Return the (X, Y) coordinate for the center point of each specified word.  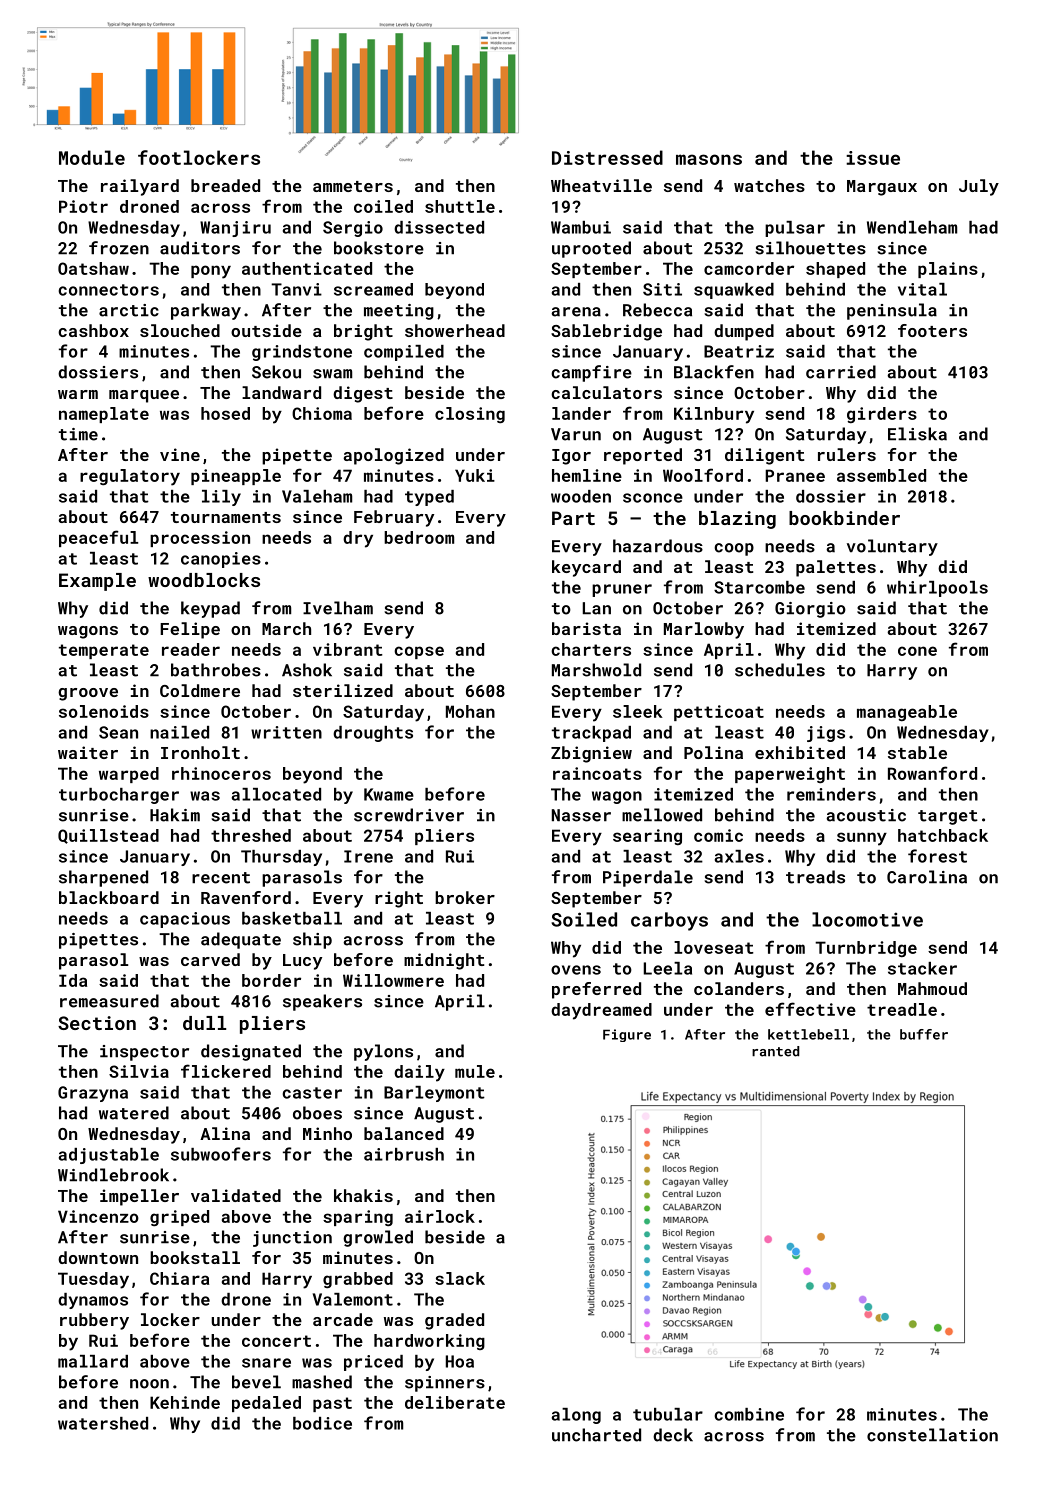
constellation (932, 1435)
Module (92, 157)
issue (873, 158)
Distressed (607, 157)
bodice (322, 1423)
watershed (103, 1423)
